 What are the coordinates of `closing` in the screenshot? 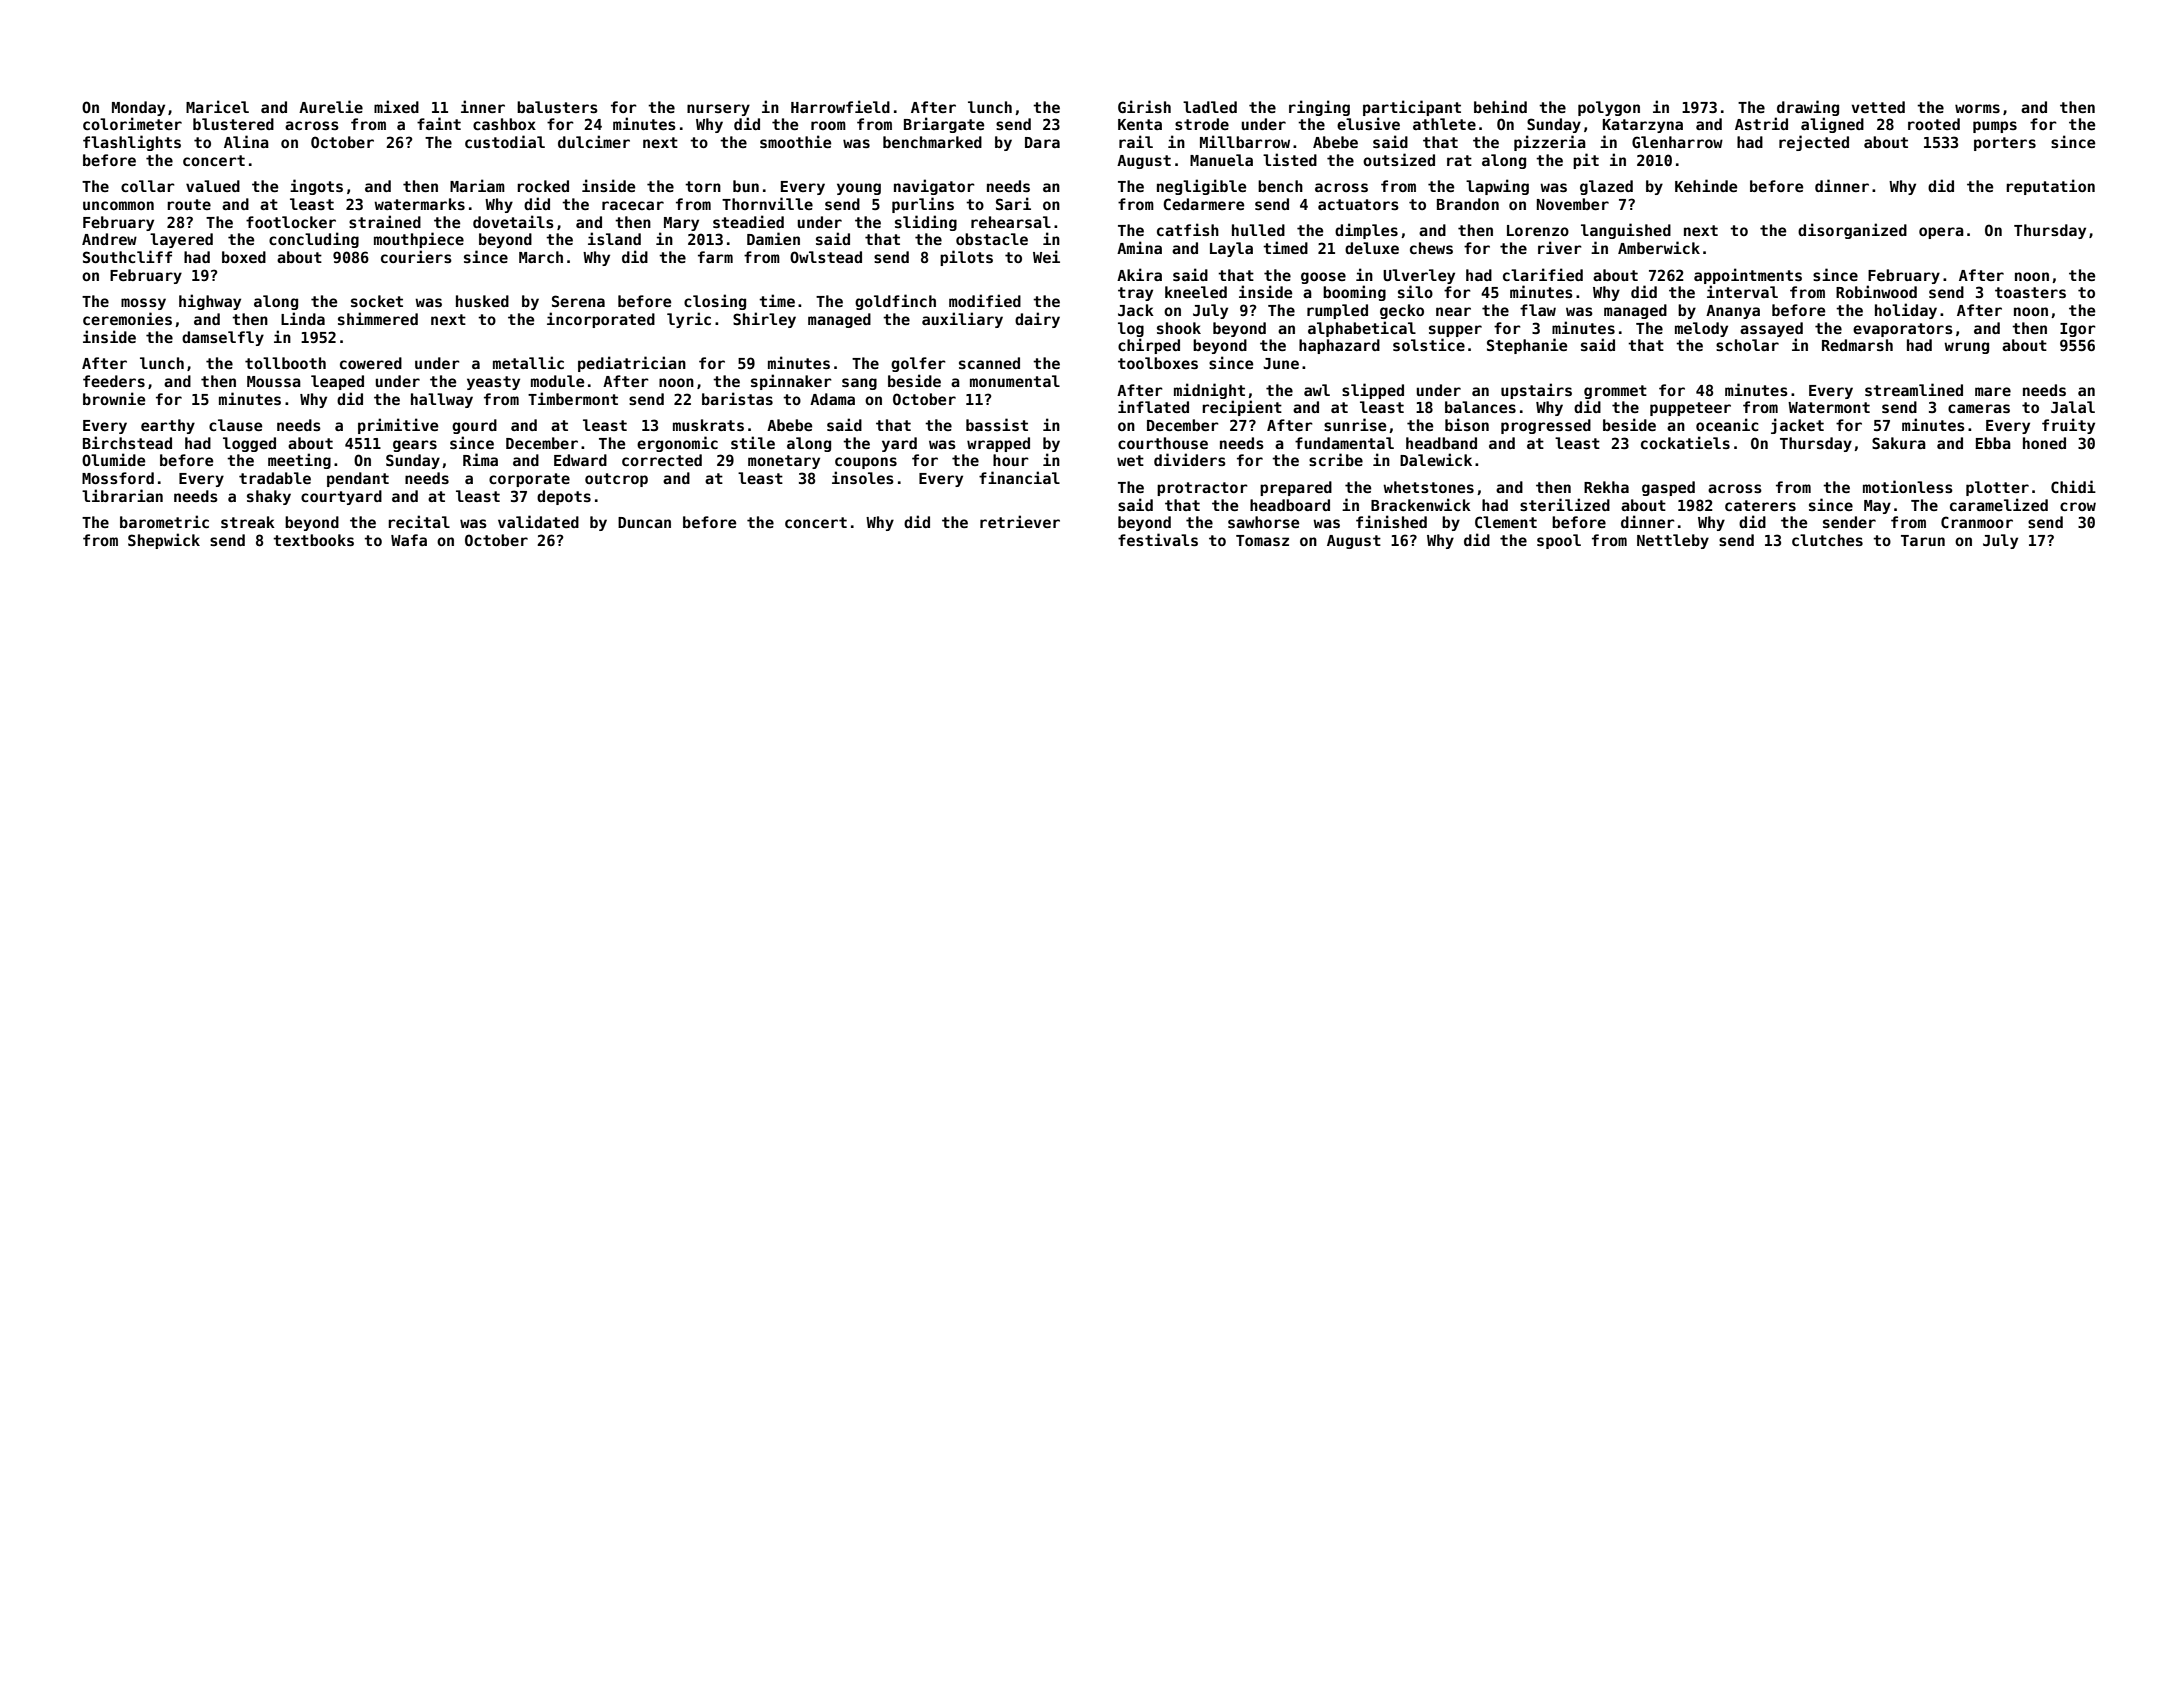 It's located at (715, 302).
